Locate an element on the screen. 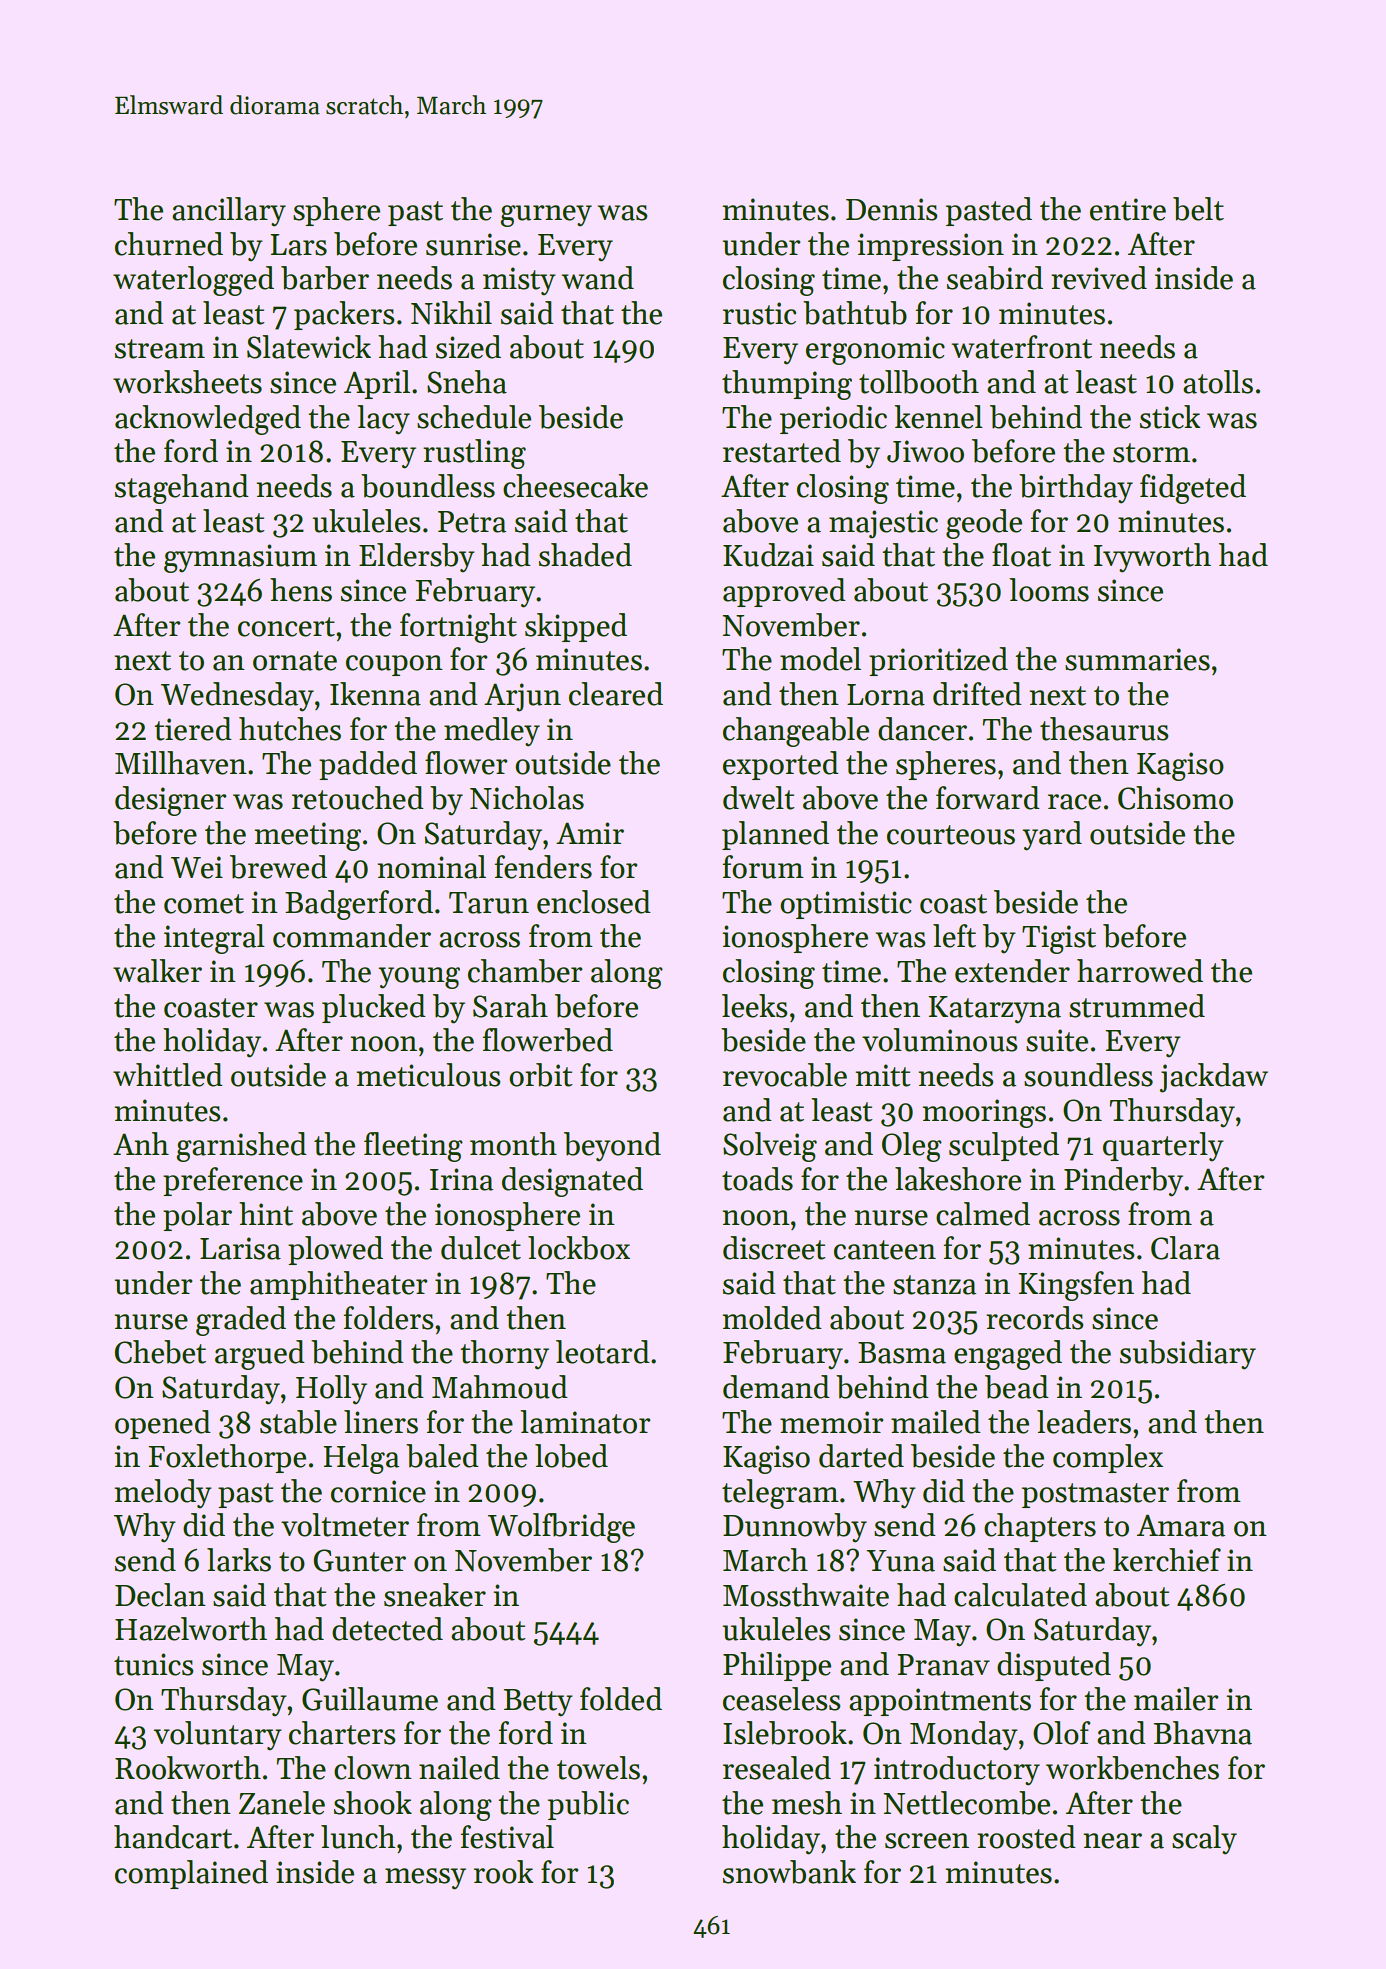 This screenshot has width=1386, height=1969. integral is located at coordinates (214, 939).
